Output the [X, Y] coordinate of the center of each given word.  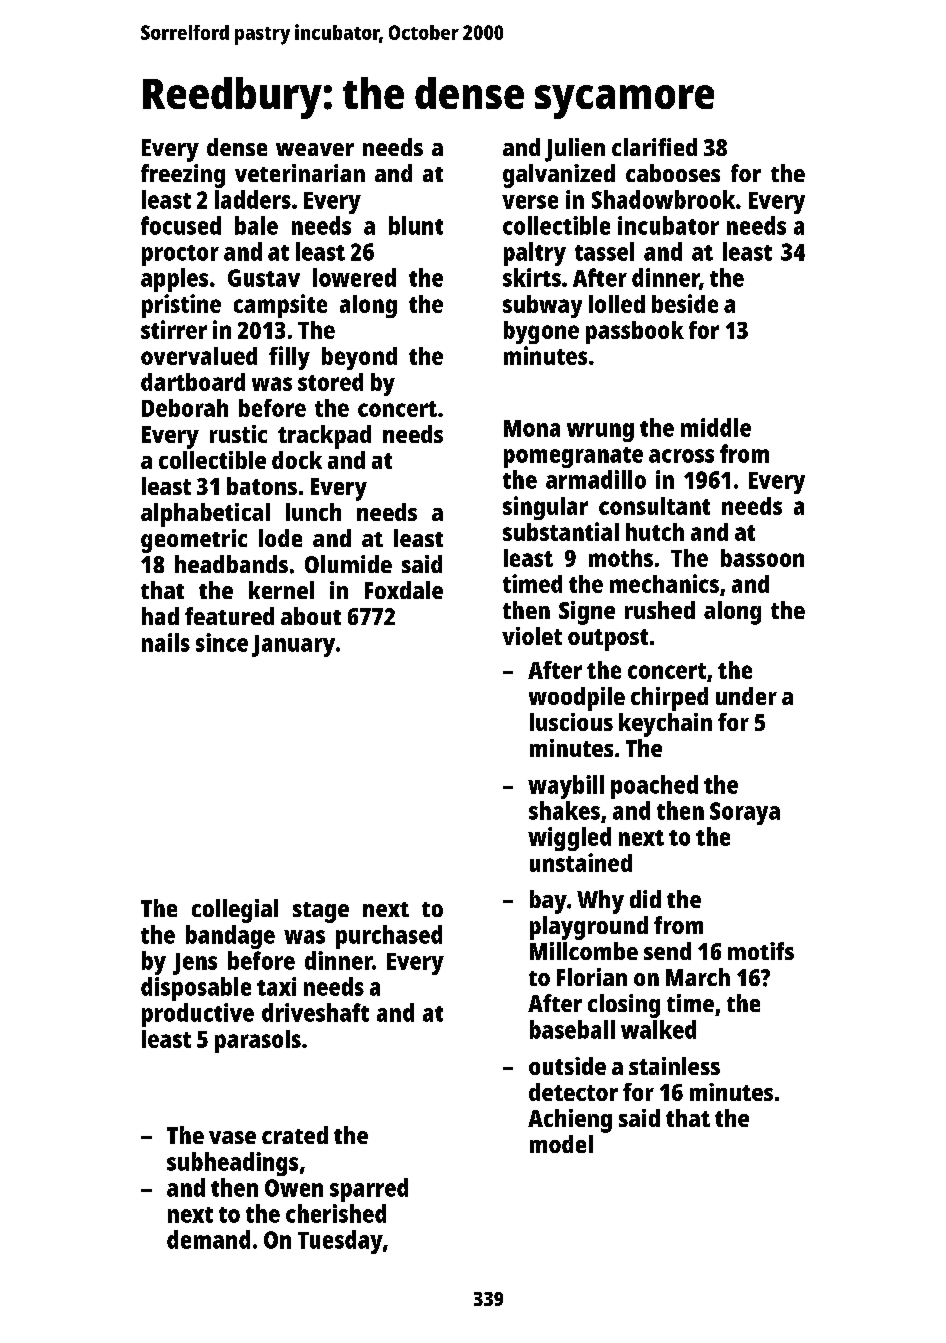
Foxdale [404, 590]
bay [548, 902]
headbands [231, 564]
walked [658, 1029]
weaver [315, 149]
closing [624, 1006]
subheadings [232, 1164]
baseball [572, 1029]
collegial [235, 911]
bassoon [762, 558]
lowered [354, 277]
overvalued [199, 356]
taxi [276, 986]
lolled [617, 304]
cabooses [673, 173]
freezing [183, 176]
